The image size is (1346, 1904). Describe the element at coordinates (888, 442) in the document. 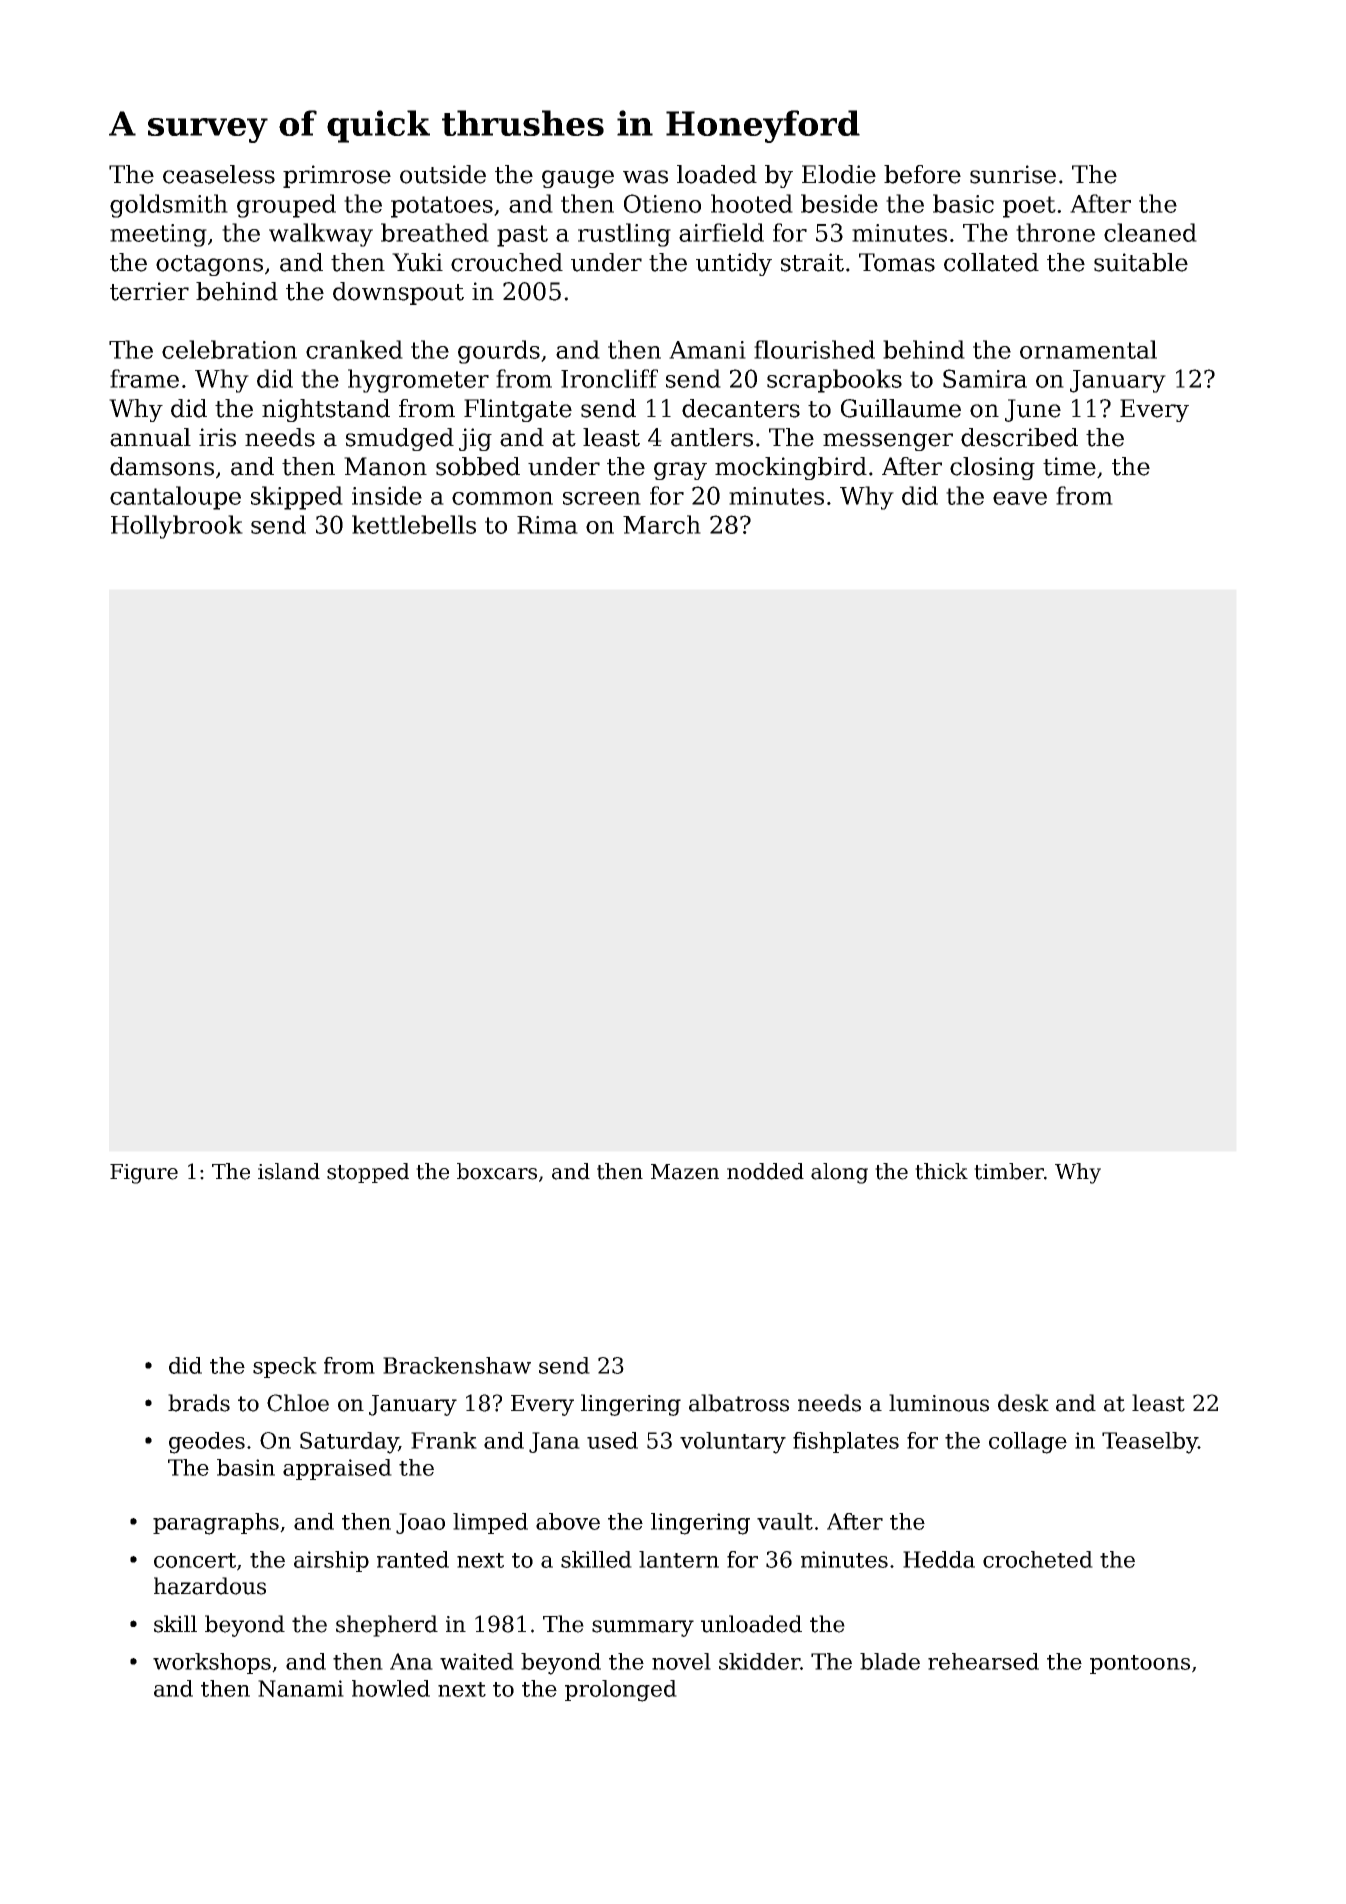

I see `messenger` at that location.
